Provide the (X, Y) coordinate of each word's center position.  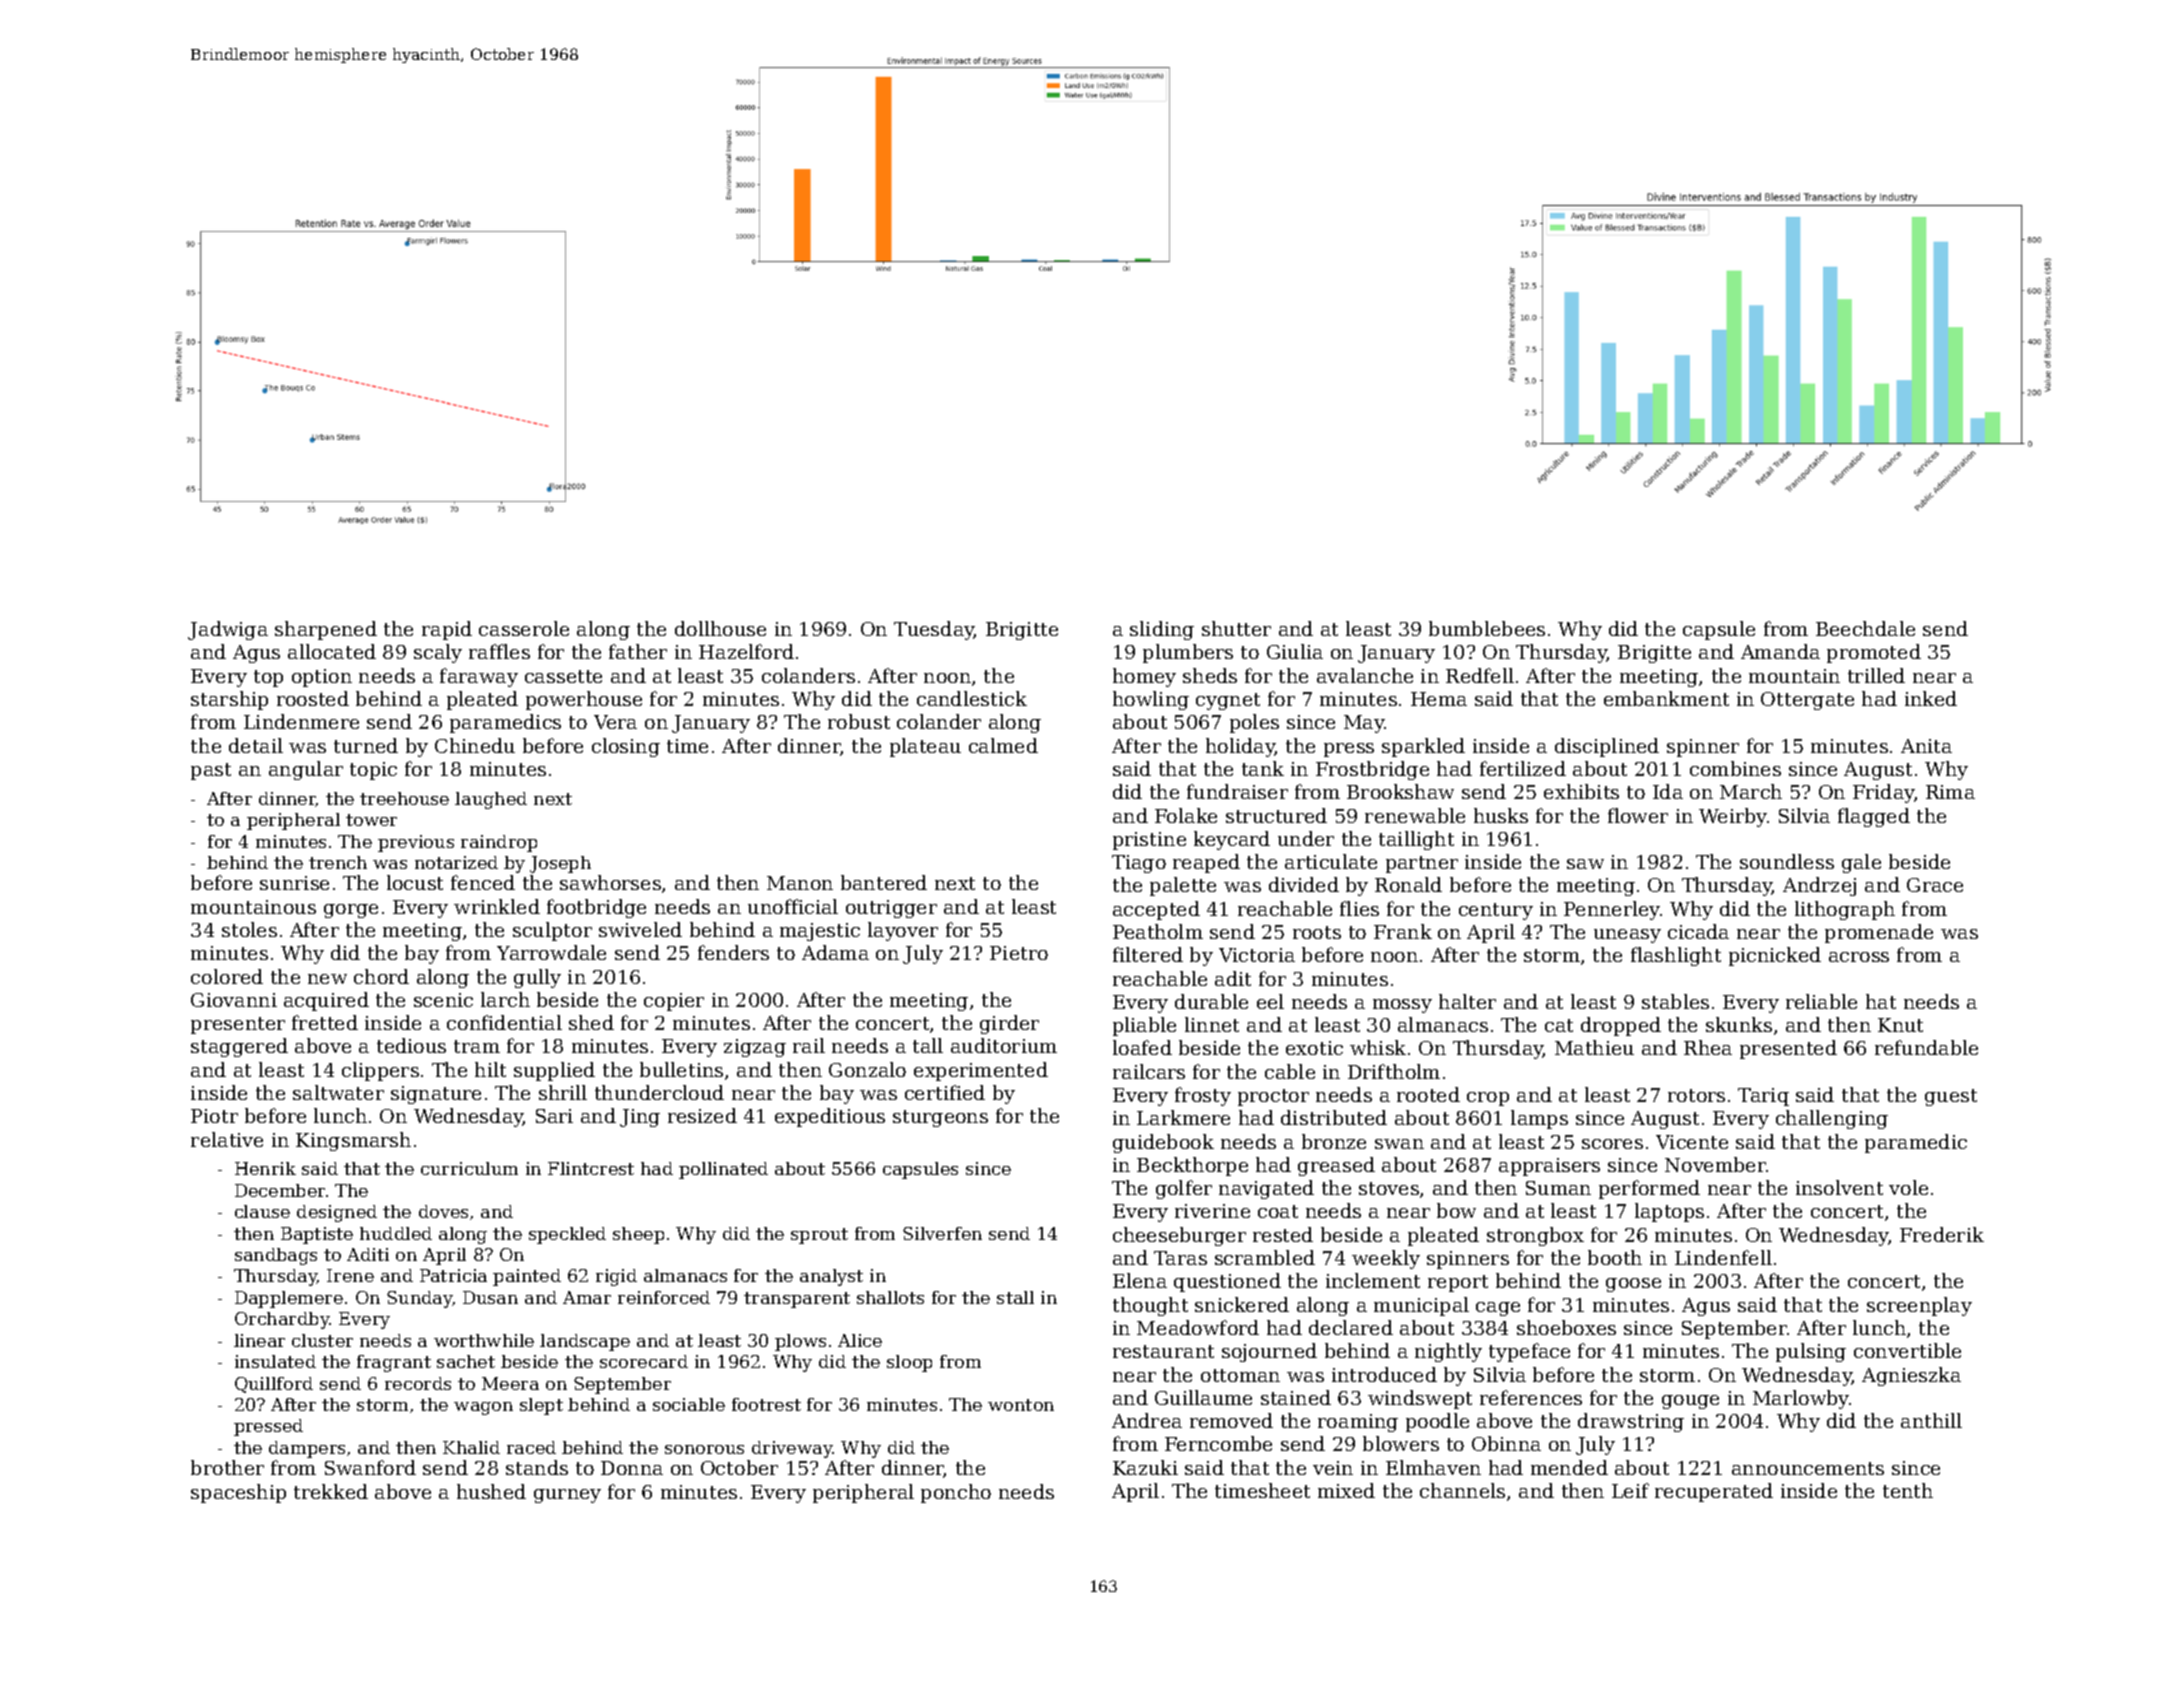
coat (1278, 1211)
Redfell (1480, 675)
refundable (1926, 1047)
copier (674, 1002)
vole (1908, 1187)
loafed (1142, 1047)
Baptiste (317, 1235)
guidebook (1163, 1143)
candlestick (972, 698)
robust (859, 721)
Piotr (214, 1116)
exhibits (1581, 791)
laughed (491, 800)
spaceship (238, 1493)
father (638, 651)
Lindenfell (1723, 1257)
